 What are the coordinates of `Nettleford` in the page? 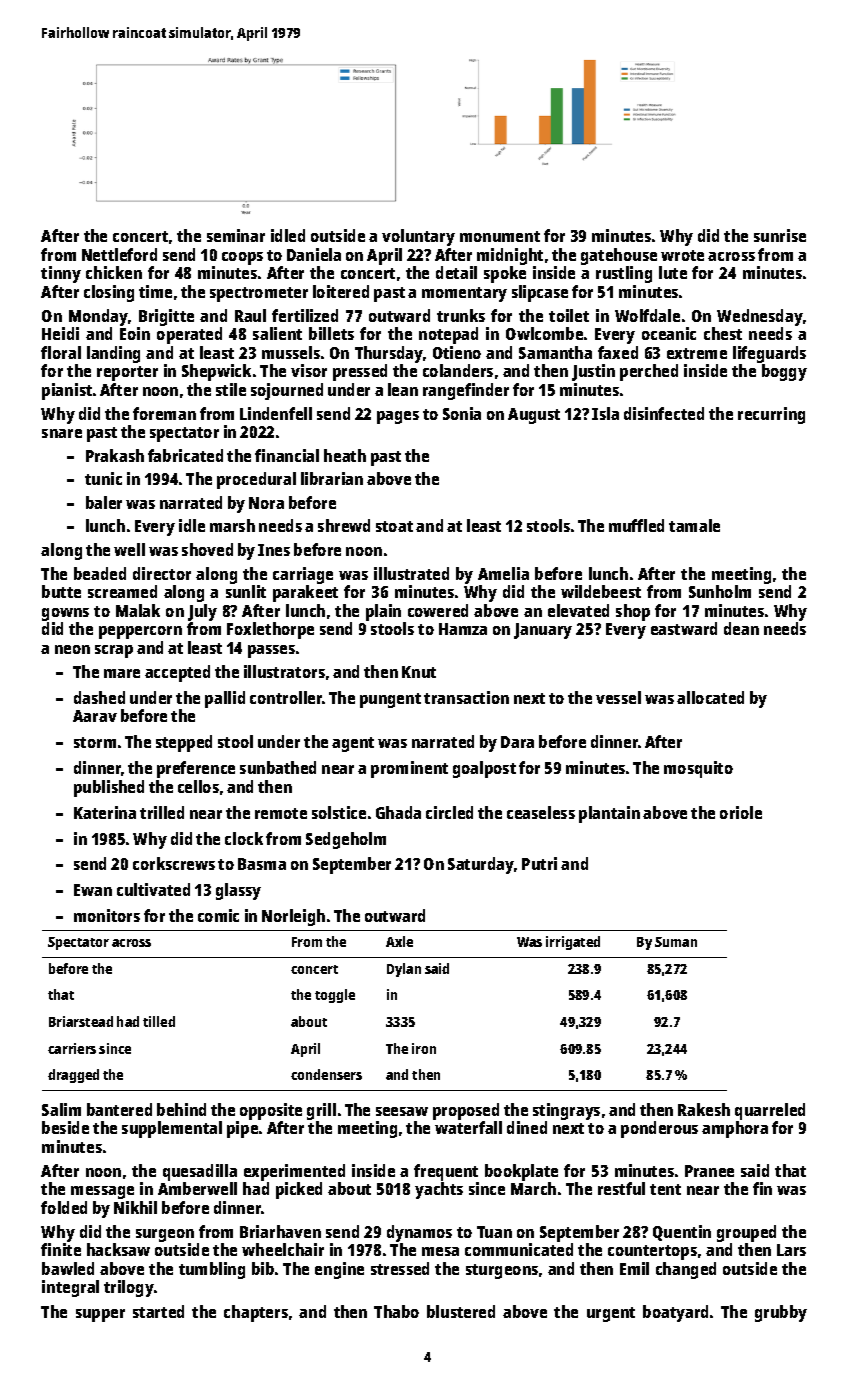 It's located at (119, 254).
